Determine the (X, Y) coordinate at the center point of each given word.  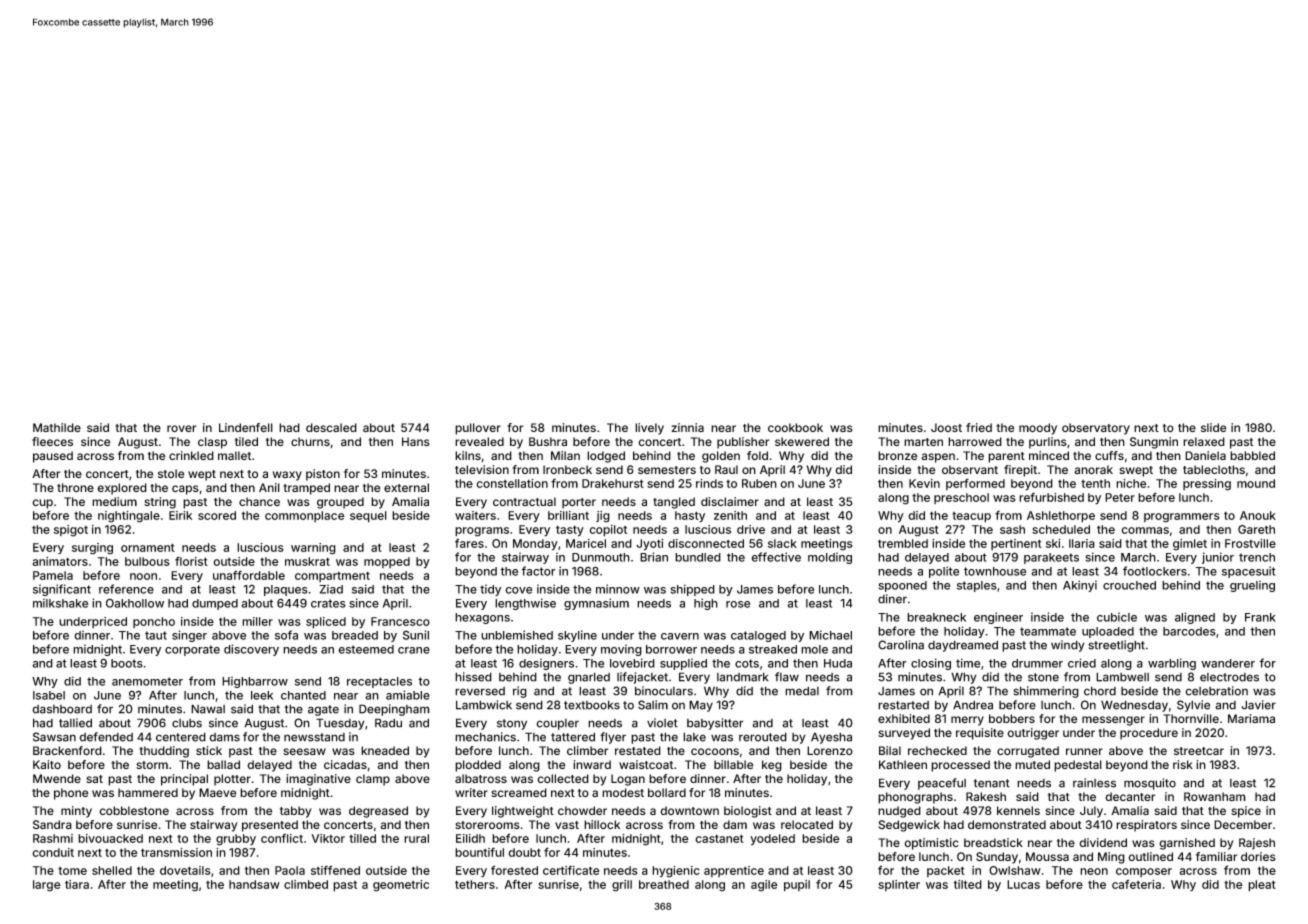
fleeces (52, 441)
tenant (992, 783)
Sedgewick (909, 826)
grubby (236, 840)
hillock (602, 824)
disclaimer (730, 501)
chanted (303, 695)
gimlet (1190, 545)
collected (563, 778)
